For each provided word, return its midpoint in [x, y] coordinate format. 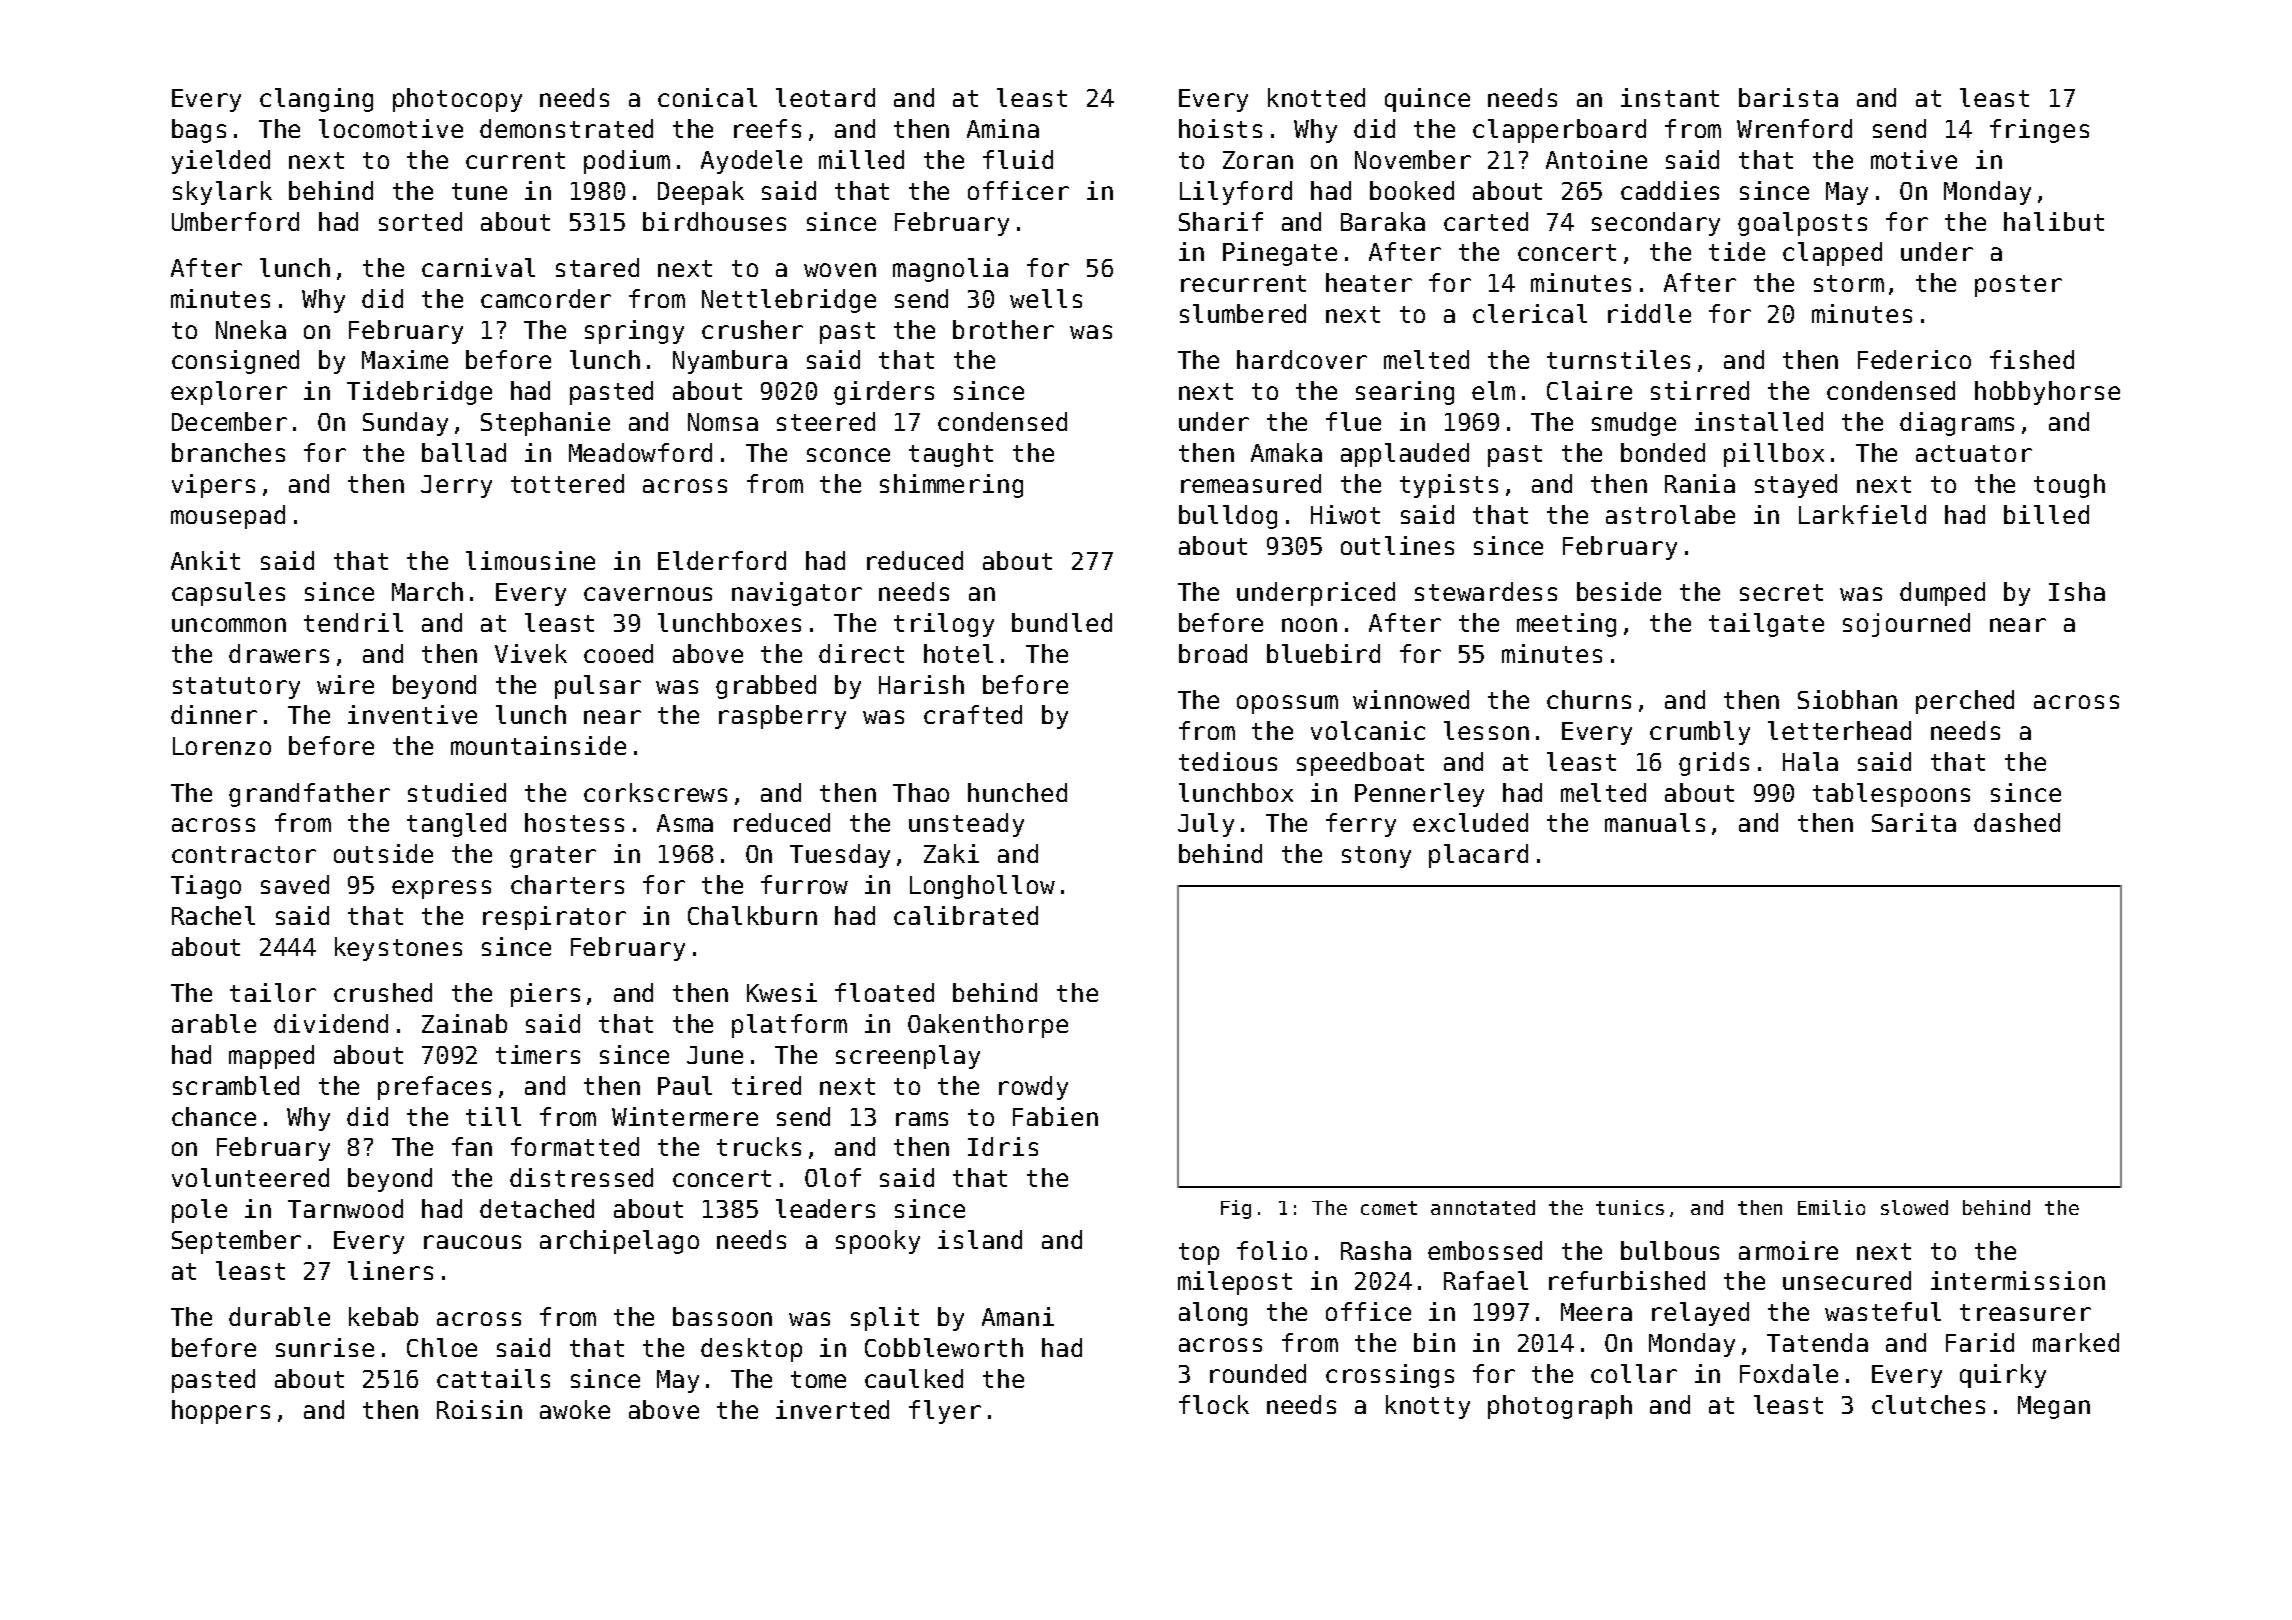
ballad [464, 452]
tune [479, 191]
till [493, 1116]
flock [1214, 1404]
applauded [1405, 455]
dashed [2017, 822]
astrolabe [1670, 514]
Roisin [479, 1409]
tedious [1228, 761]
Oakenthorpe [988, 1026]
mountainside [538, 745]
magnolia [950, 270]
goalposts [1802, 224]
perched [1965, 702]
